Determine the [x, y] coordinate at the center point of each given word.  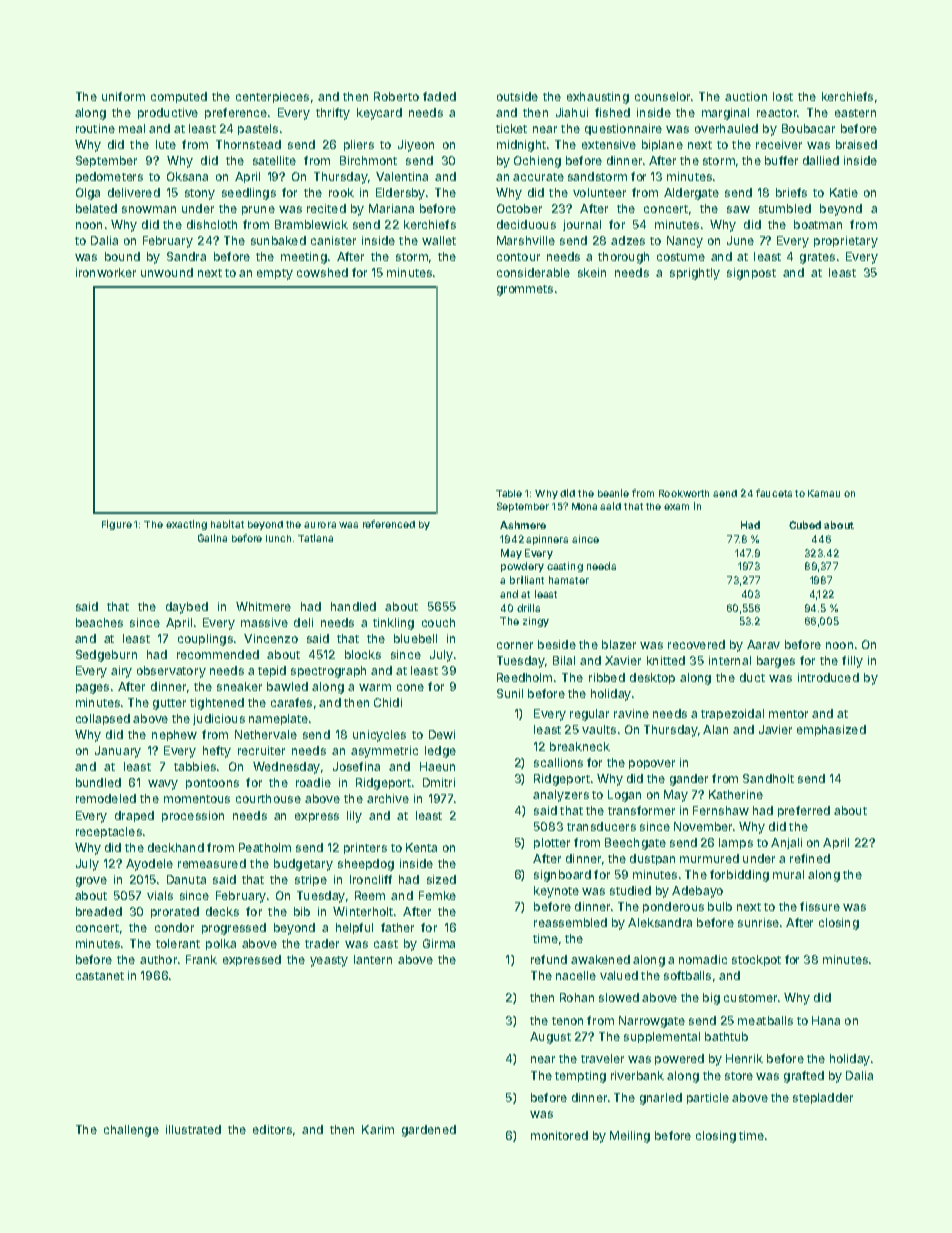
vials [160, 895]
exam [676, 507]
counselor [662, 96]
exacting [186, 525]
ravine [631, 713]
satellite [274, 160]
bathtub [726, 1036]
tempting [580, 1077]
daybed [187, 608]
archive [388, 798]
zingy [536, 622]
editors [272, 1129]
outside [517, 96]
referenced [389, 524]
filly [852, 662]
